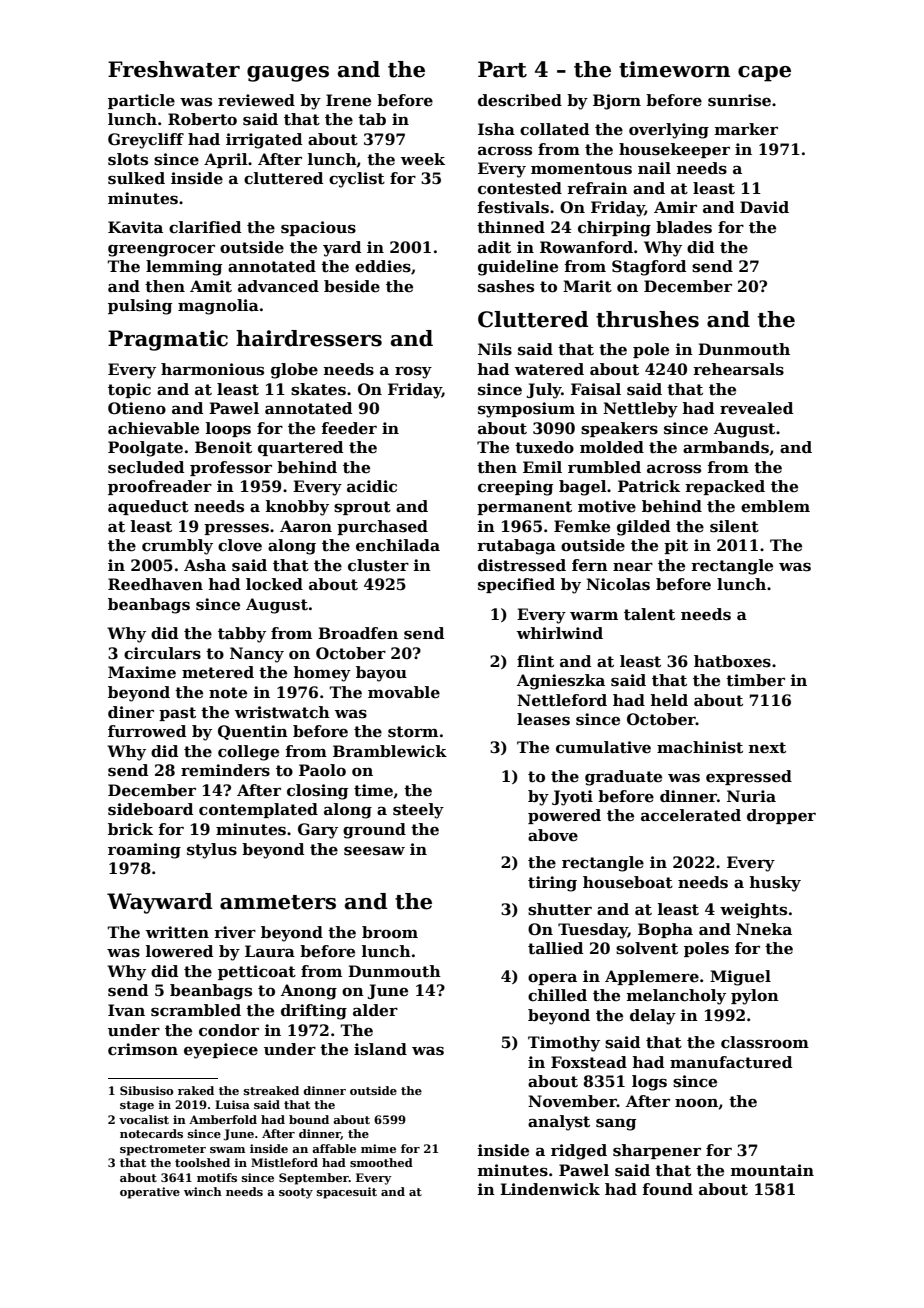 This page has height=1308, width=924. Describe the element at coordinates (764, 74) in the page. I see `cape` at that location.
